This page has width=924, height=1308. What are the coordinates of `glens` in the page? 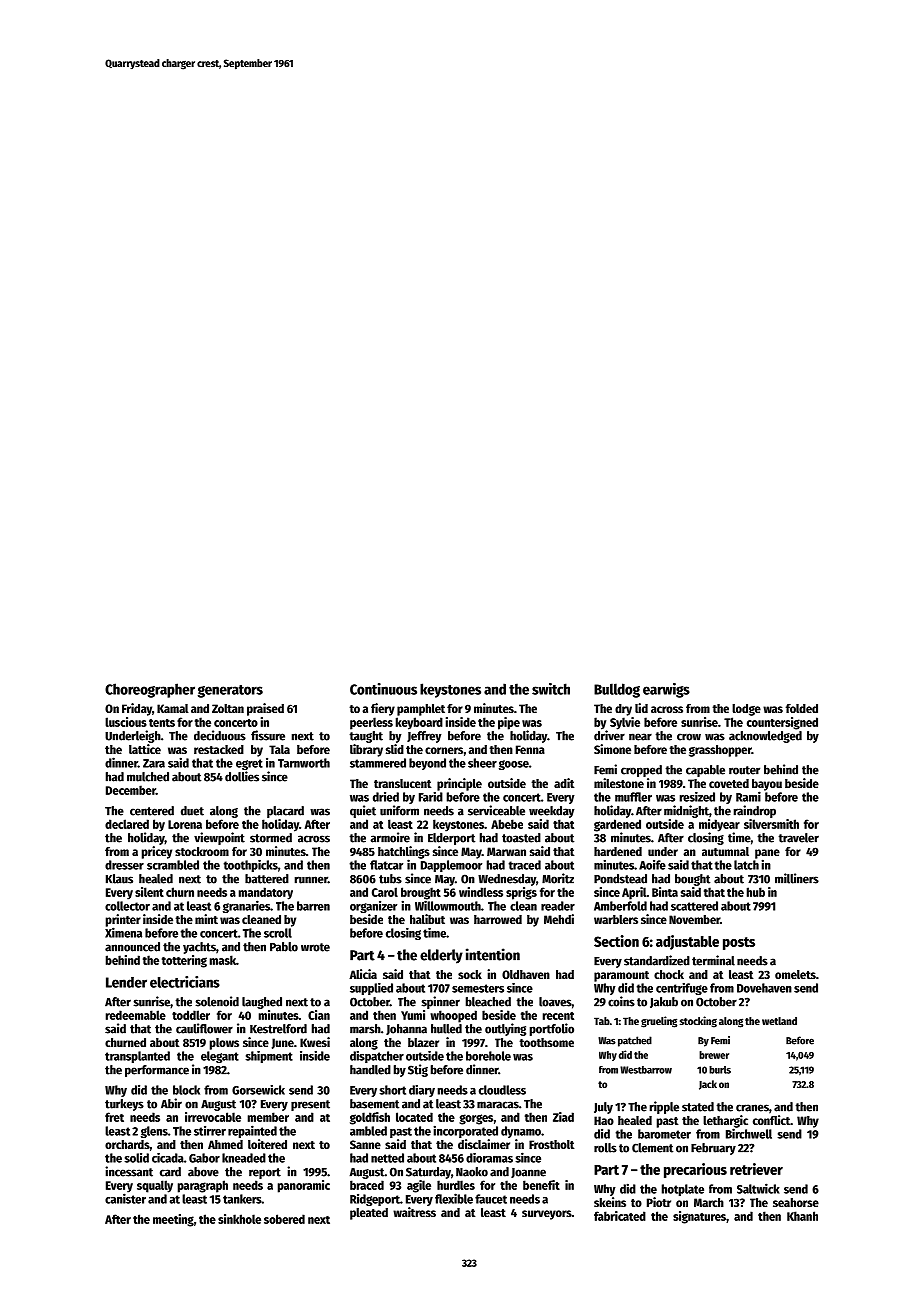 It's located at (154, 1132).
